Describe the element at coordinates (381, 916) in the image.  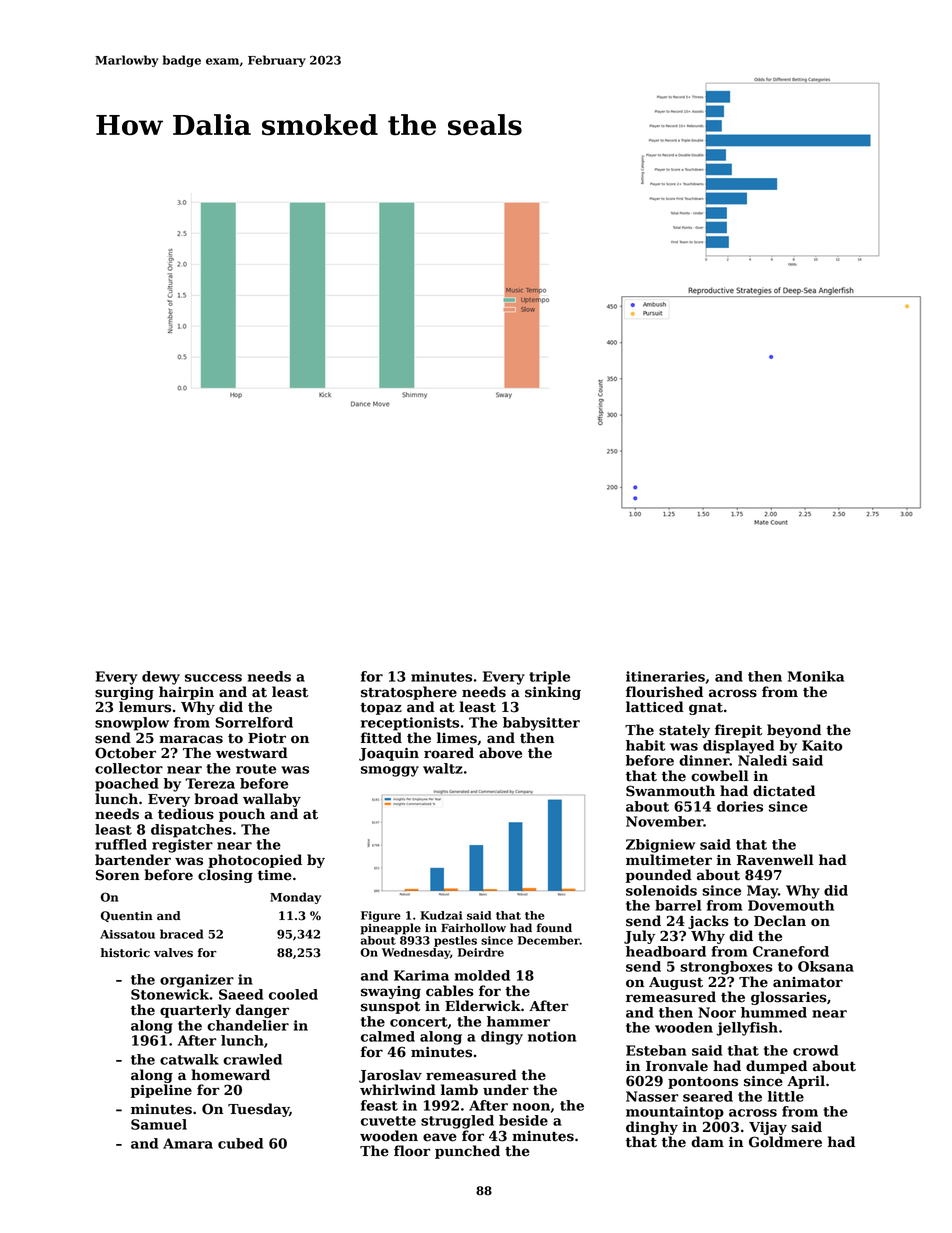
I see `Figure` at that location.
